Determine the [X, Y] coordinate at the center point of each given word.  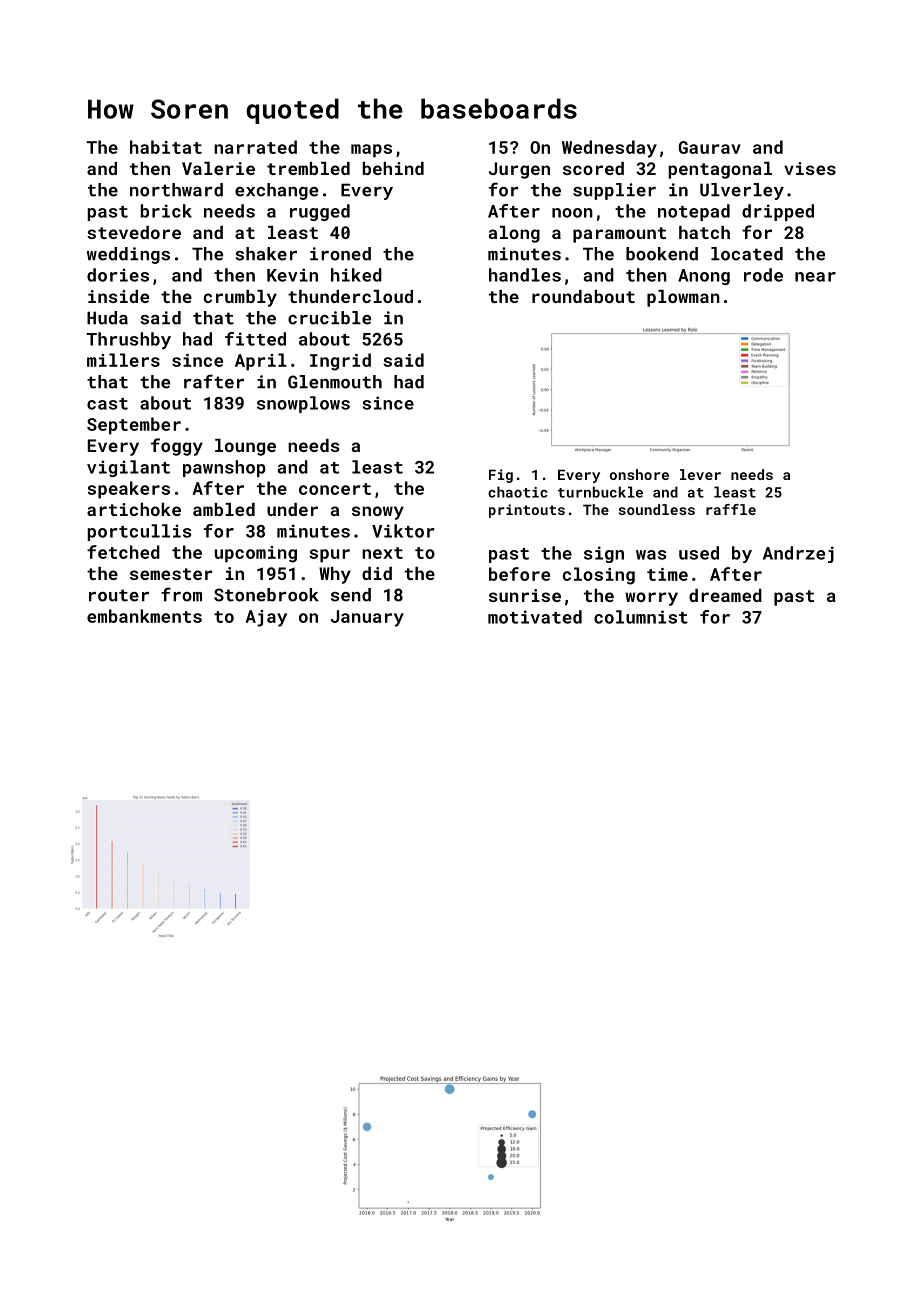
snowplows [303, 404]
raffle [731, 509]
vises [810, 168]
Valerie [218, 168]
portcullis [139, 532]
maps [371, 151]
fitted [255, 339]
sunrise [525, 595]
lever [700, 474]
